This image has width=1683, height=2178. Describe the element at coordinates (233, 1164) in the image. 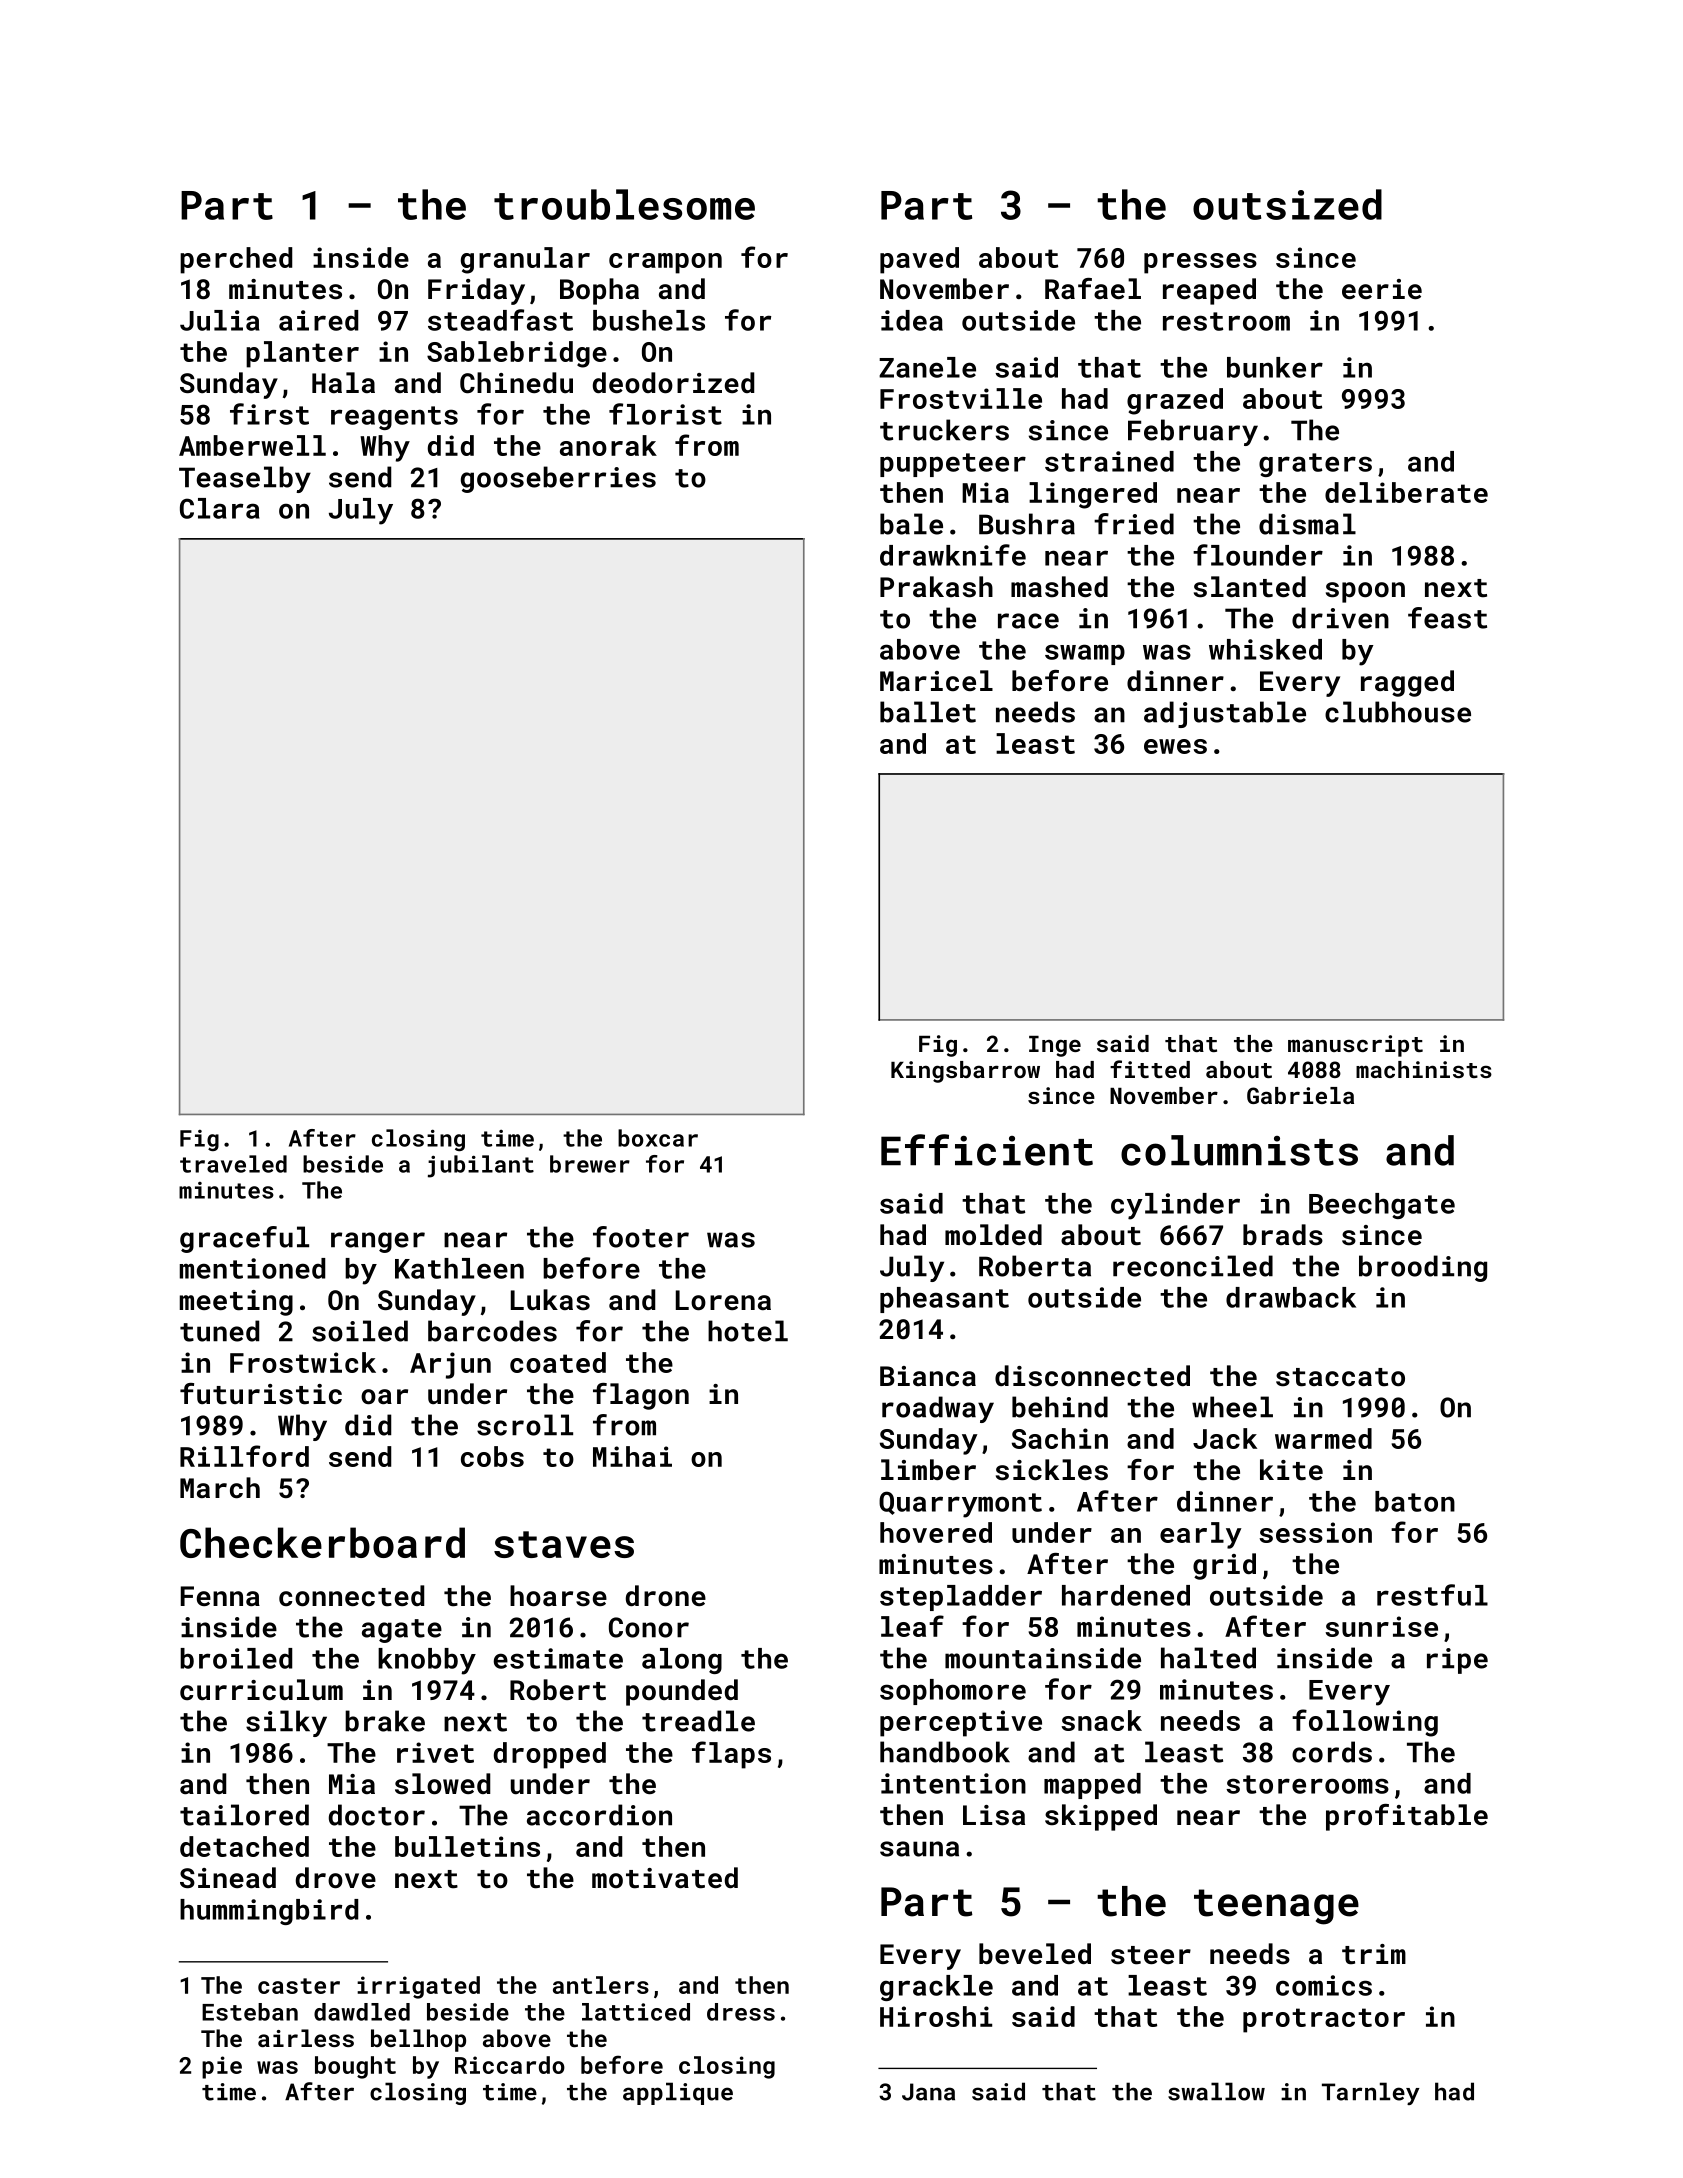

I see `traveled` at that location.
